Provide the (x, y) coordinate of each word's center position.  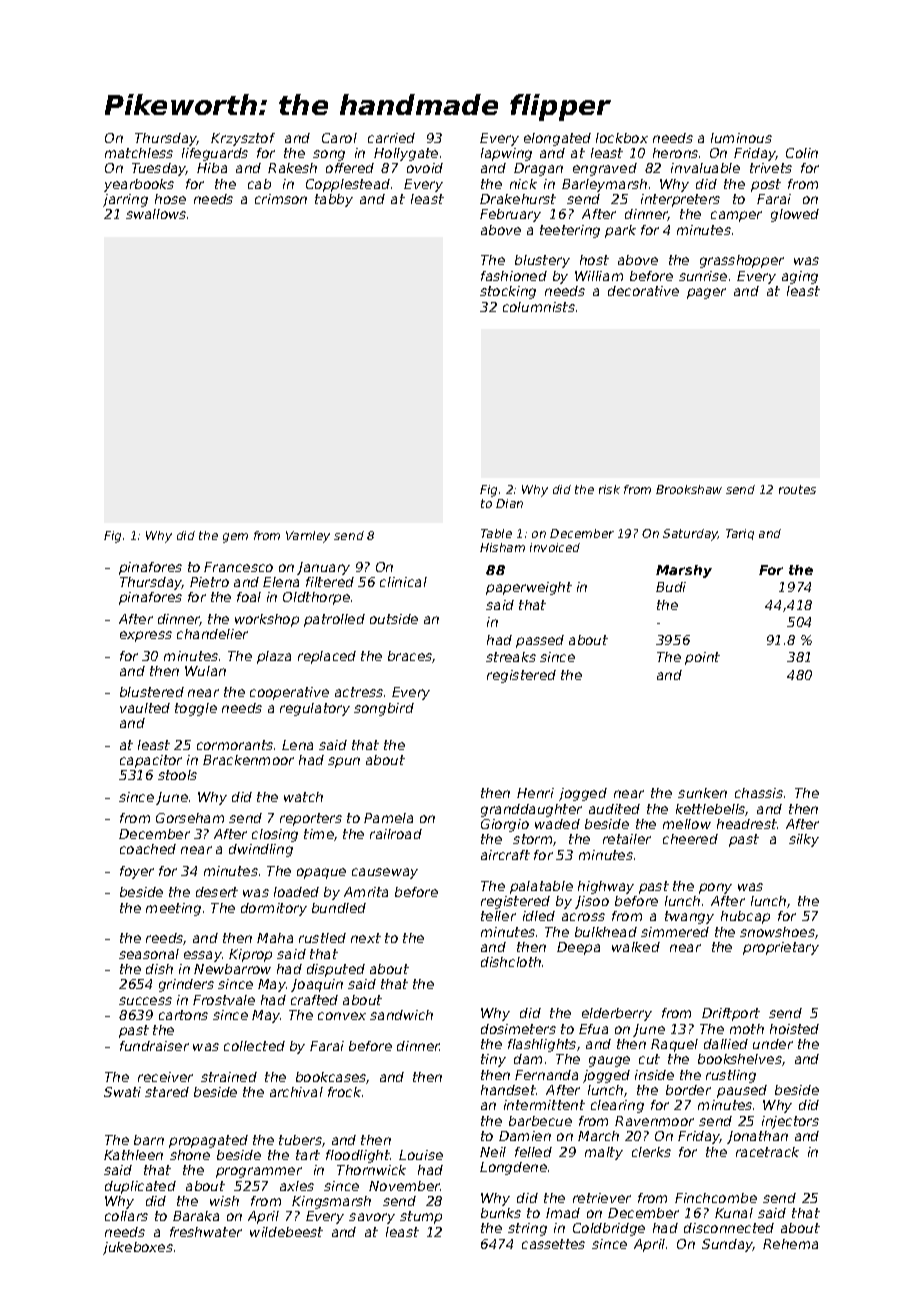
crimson (281, 199)
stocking (508, 292)
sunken (702, 793)
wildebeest (286, 1232)
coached (148, 849)
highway (606, 887)
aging (800, 277)
